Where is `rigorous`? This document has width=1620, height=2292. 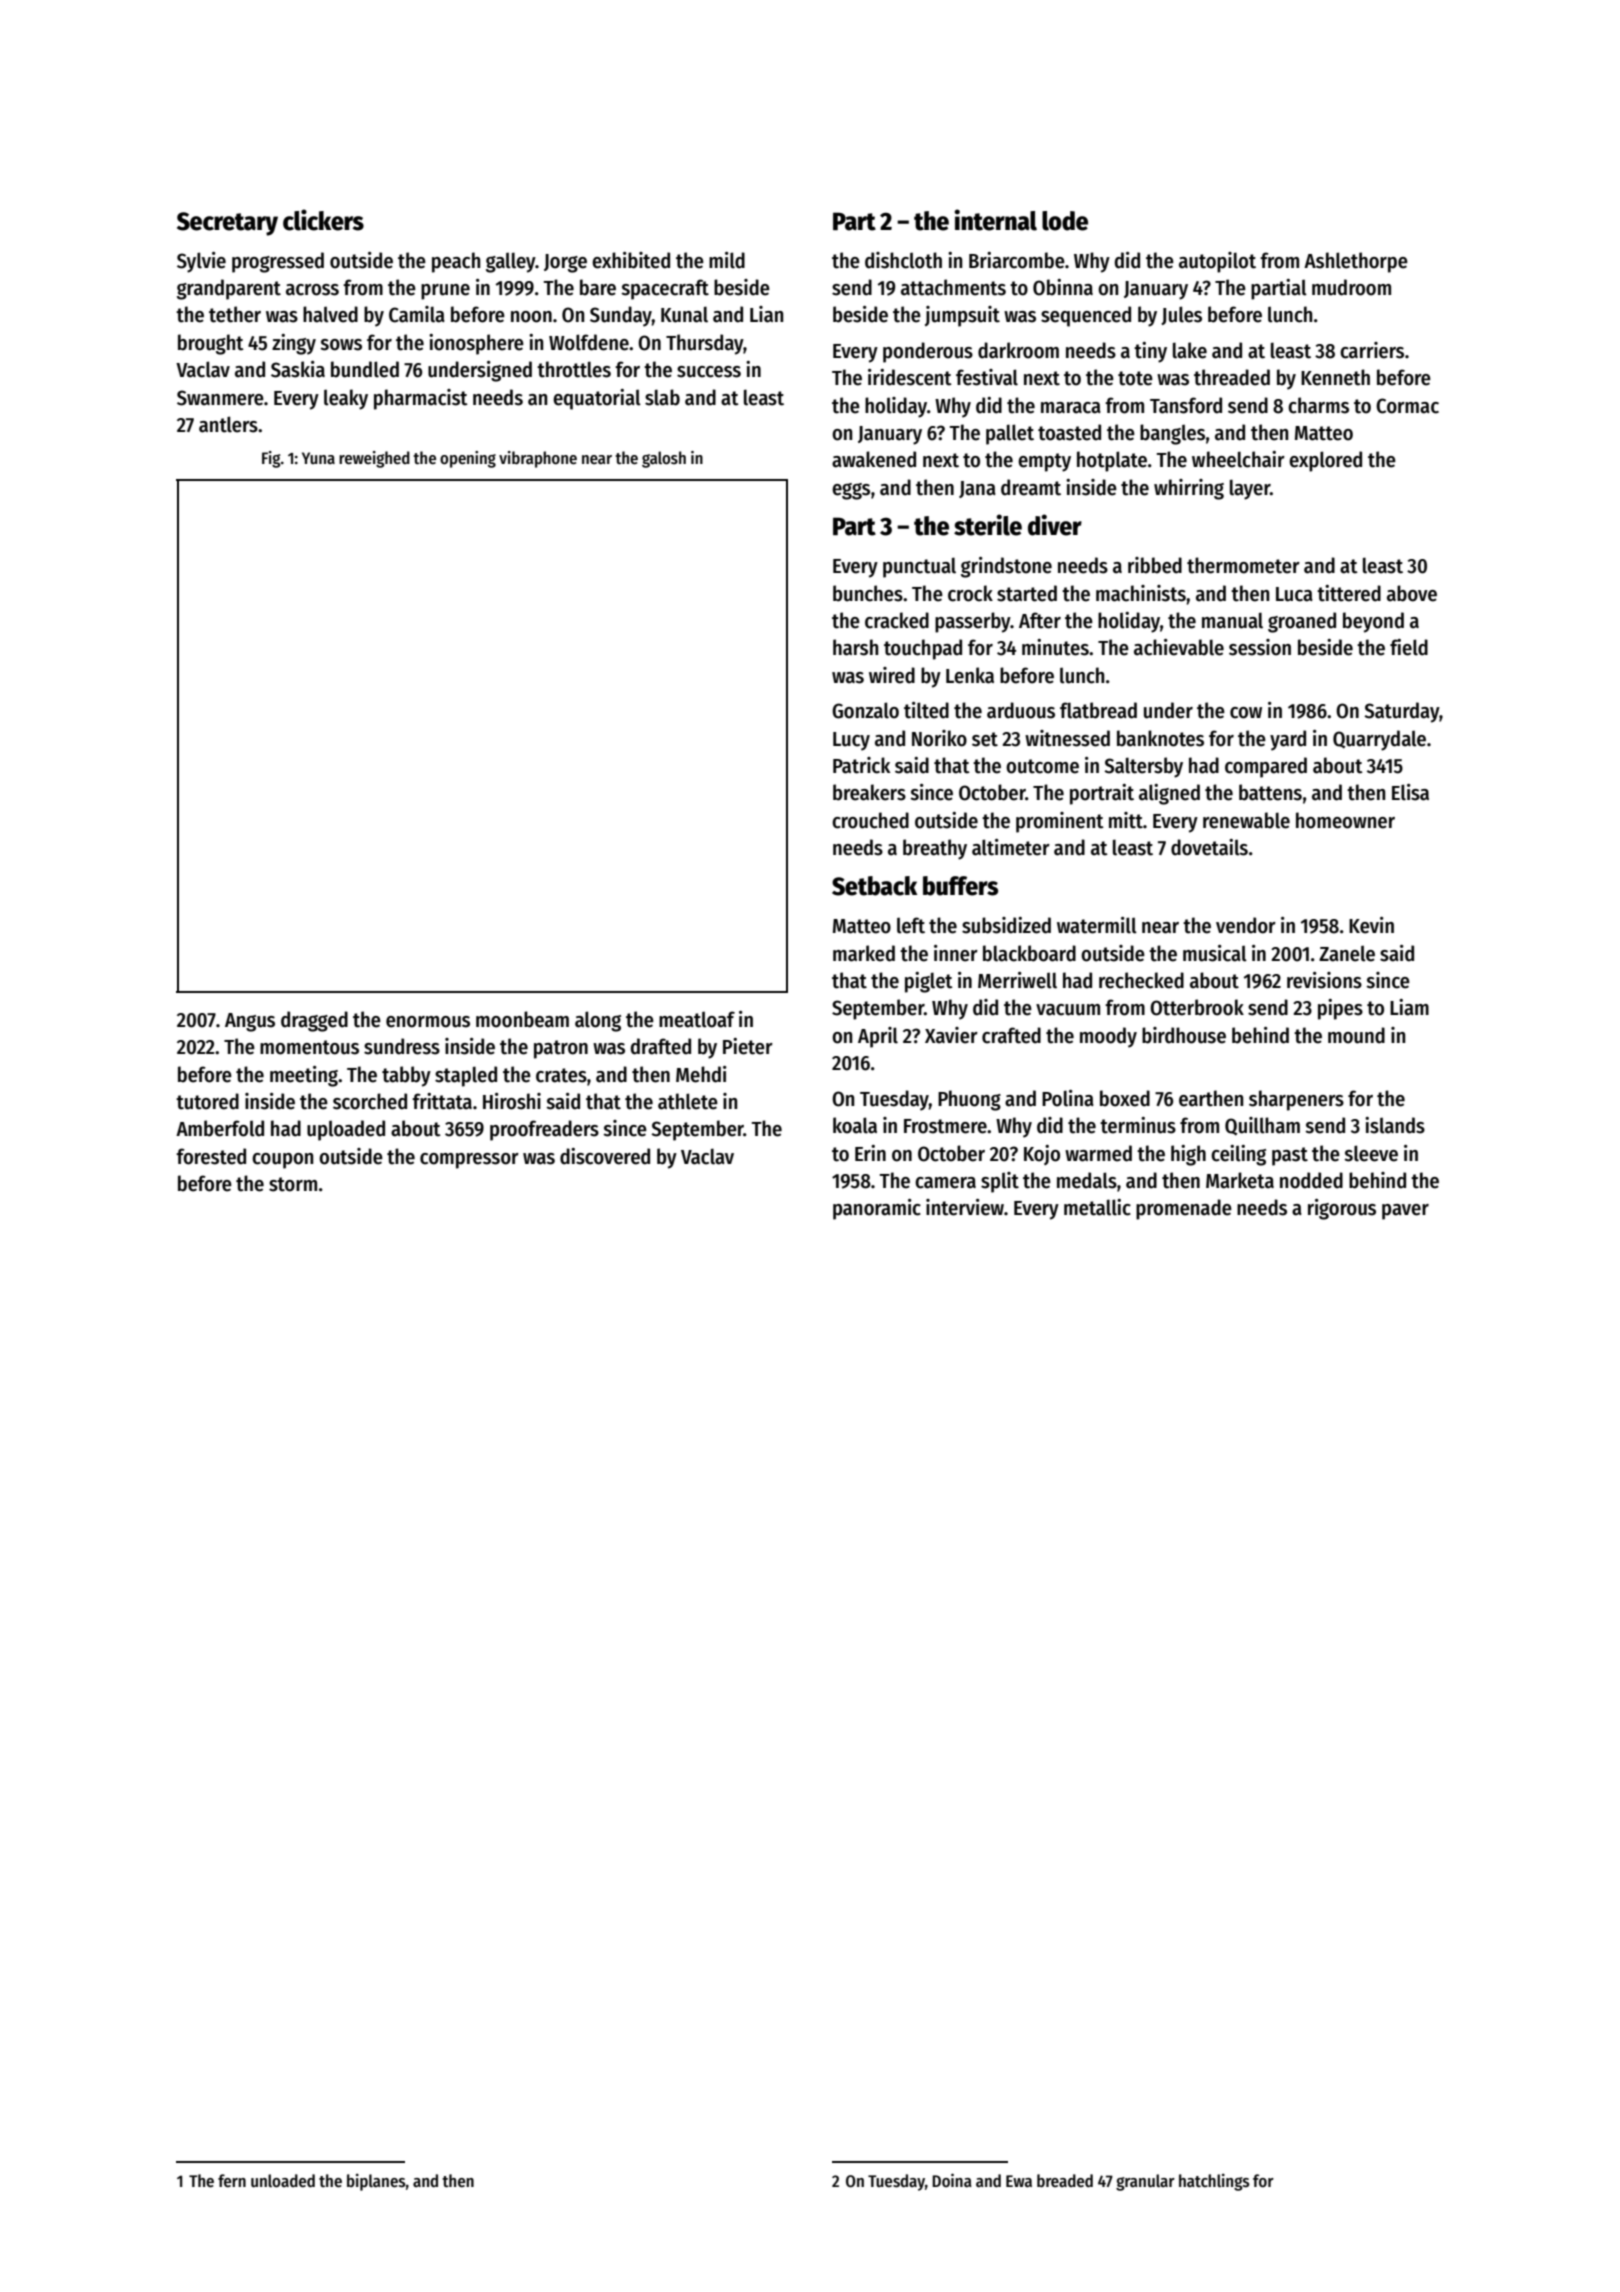
rigorous is located at coordinates (1342, 1209).
